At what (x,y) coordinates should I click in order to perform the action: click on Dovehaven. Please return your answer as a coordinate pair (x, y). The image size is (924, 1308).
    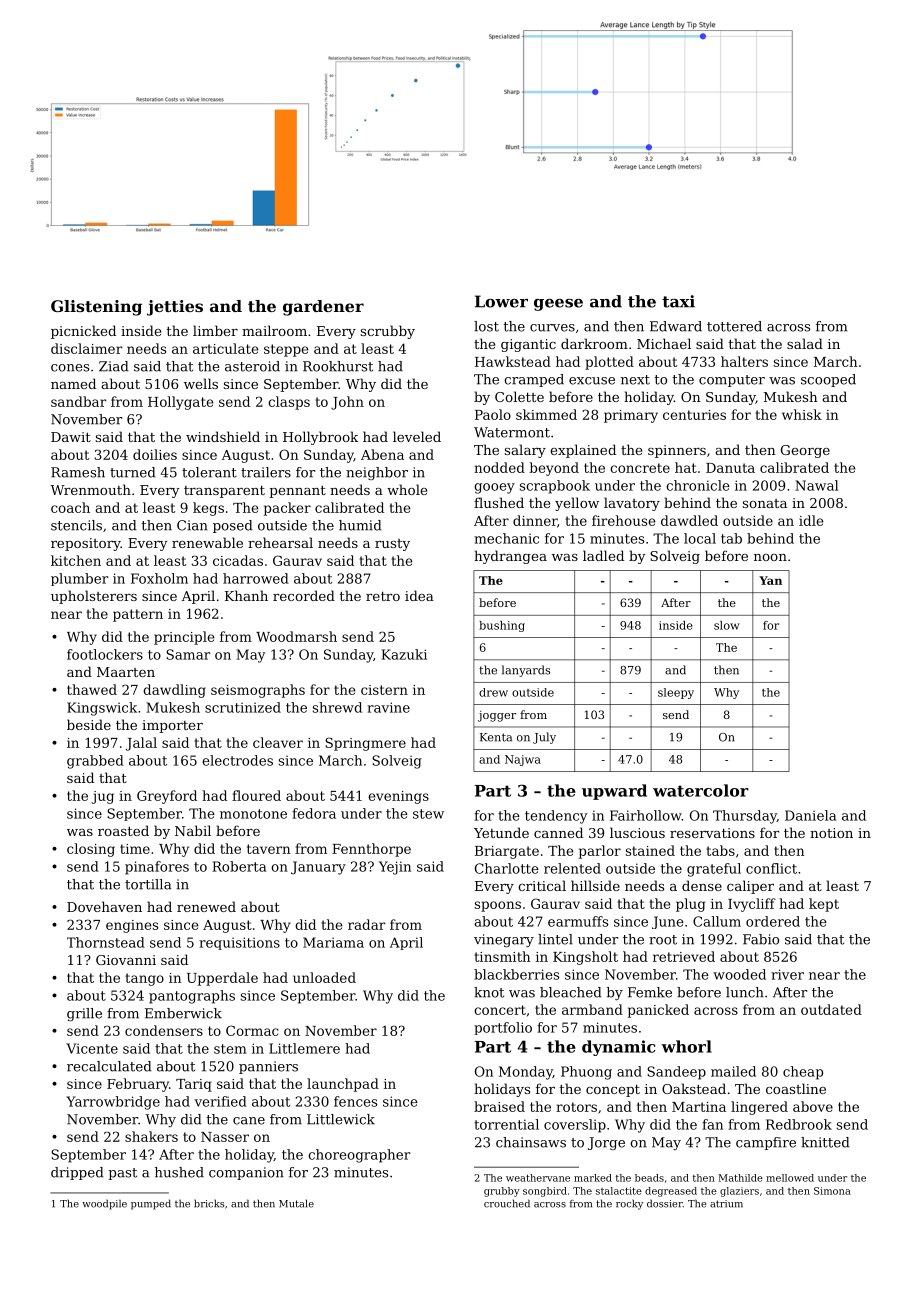
    Looking at the image, I should click on (104, 906).
